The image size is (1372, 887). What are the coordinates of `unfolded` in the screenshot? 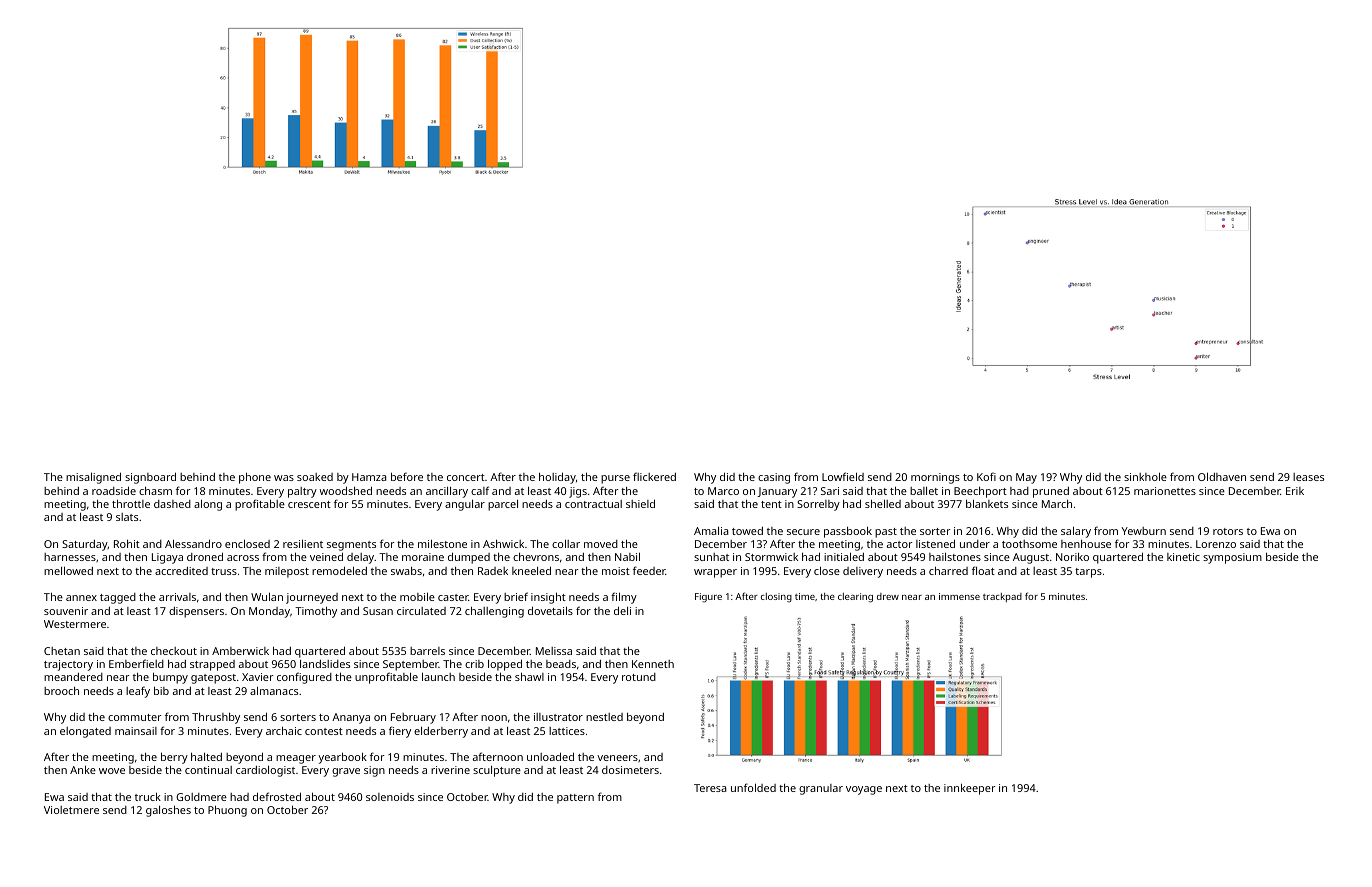 It's located at (753, 787).
